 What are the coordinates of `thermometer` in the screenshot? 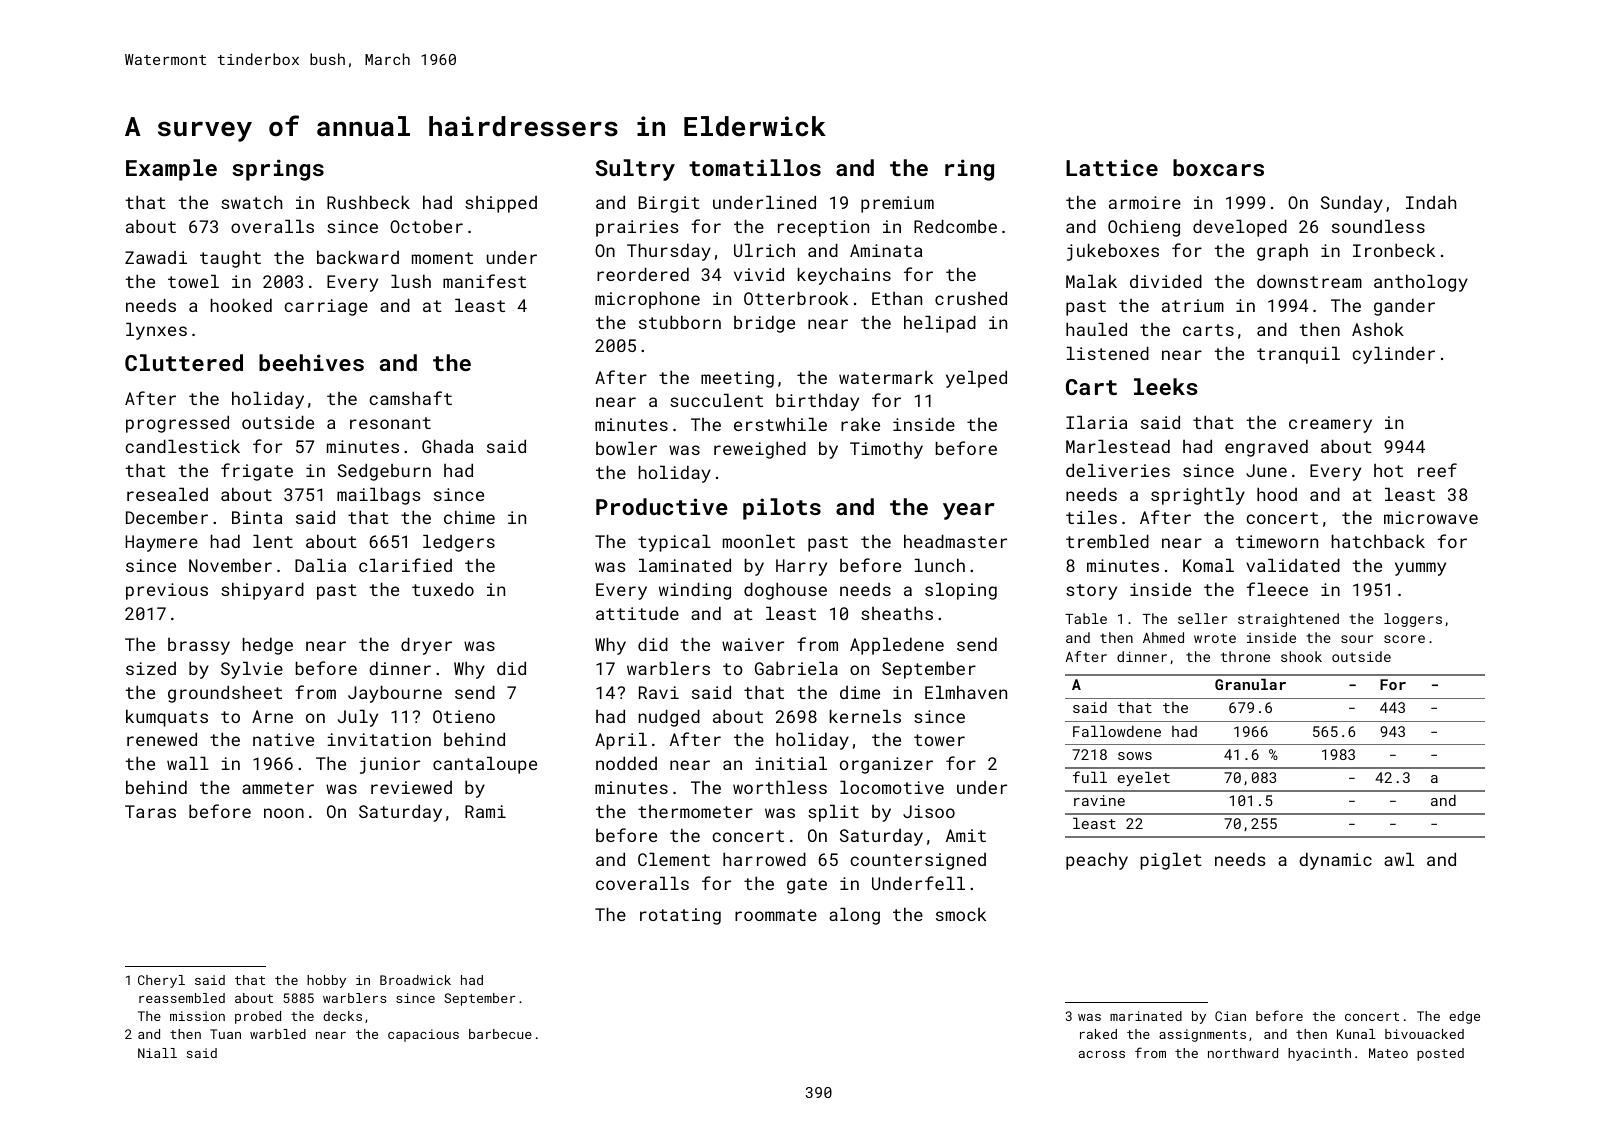 It's located at (695, 811).
